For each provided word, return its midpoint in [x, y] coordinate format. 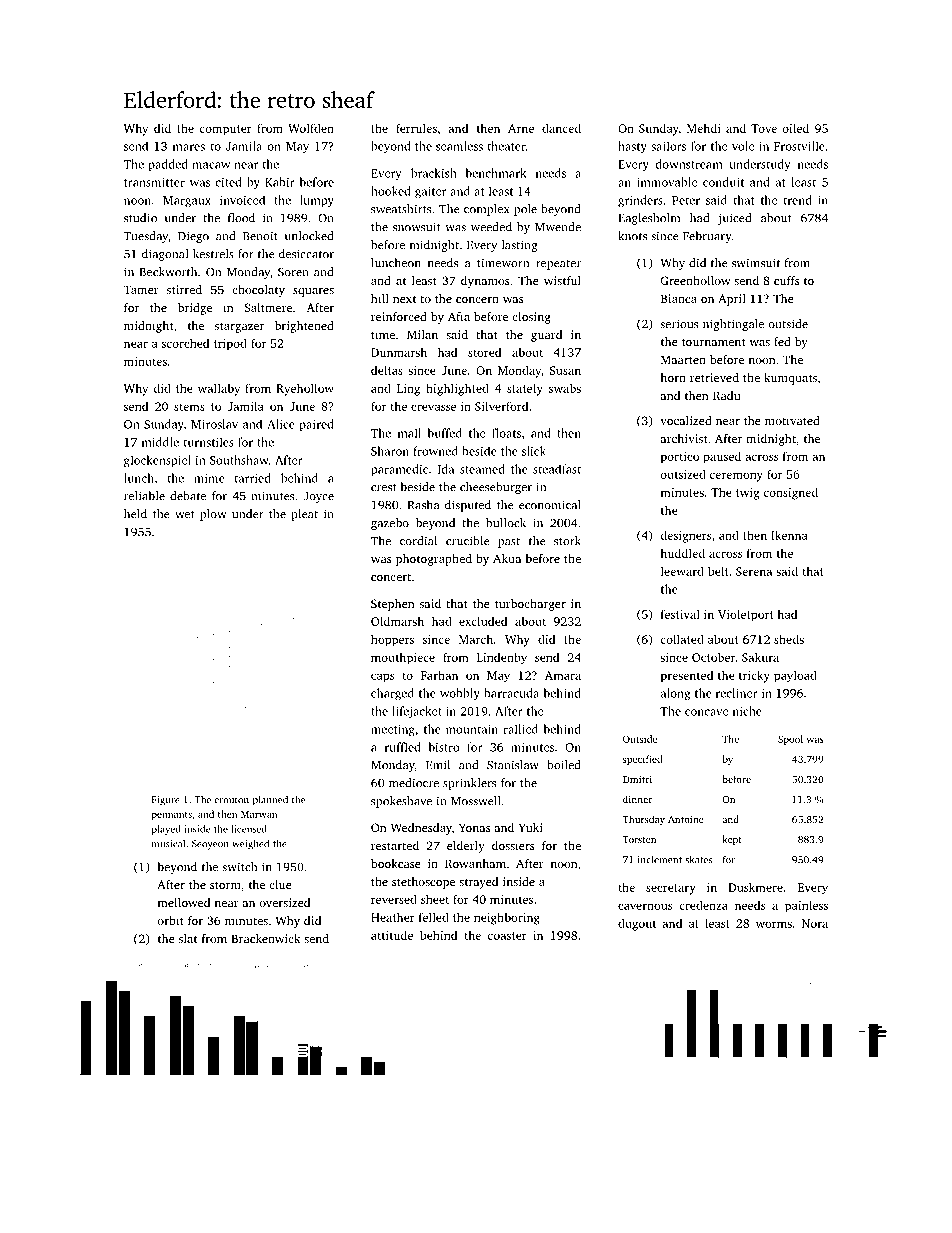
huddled [682, 553]
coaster [507, 936]
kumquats [790, 379]
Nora [815, 923]
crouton [232, 800]
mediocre [414, 783]
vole [743, 146]
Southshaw [239, 460]
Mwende [558, 227]
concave [706, 712]
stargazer [239, 327]
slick [534, 451]
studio [140, 218]
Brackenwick [266, 938]
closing [531, 318]
